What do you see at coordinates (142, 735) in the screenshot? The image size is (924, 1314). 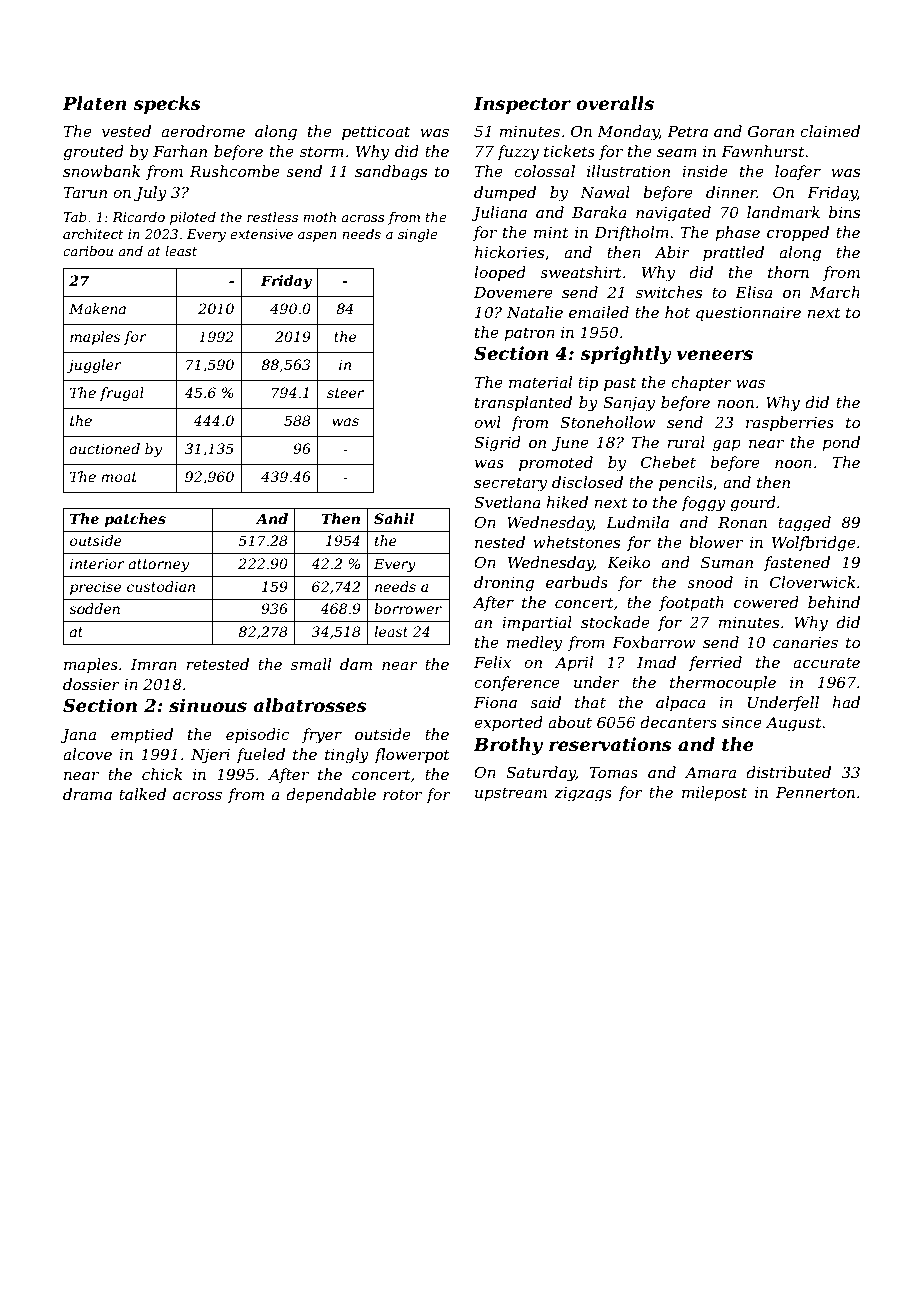 I see `emptied` at bounding box center [142, 735].
